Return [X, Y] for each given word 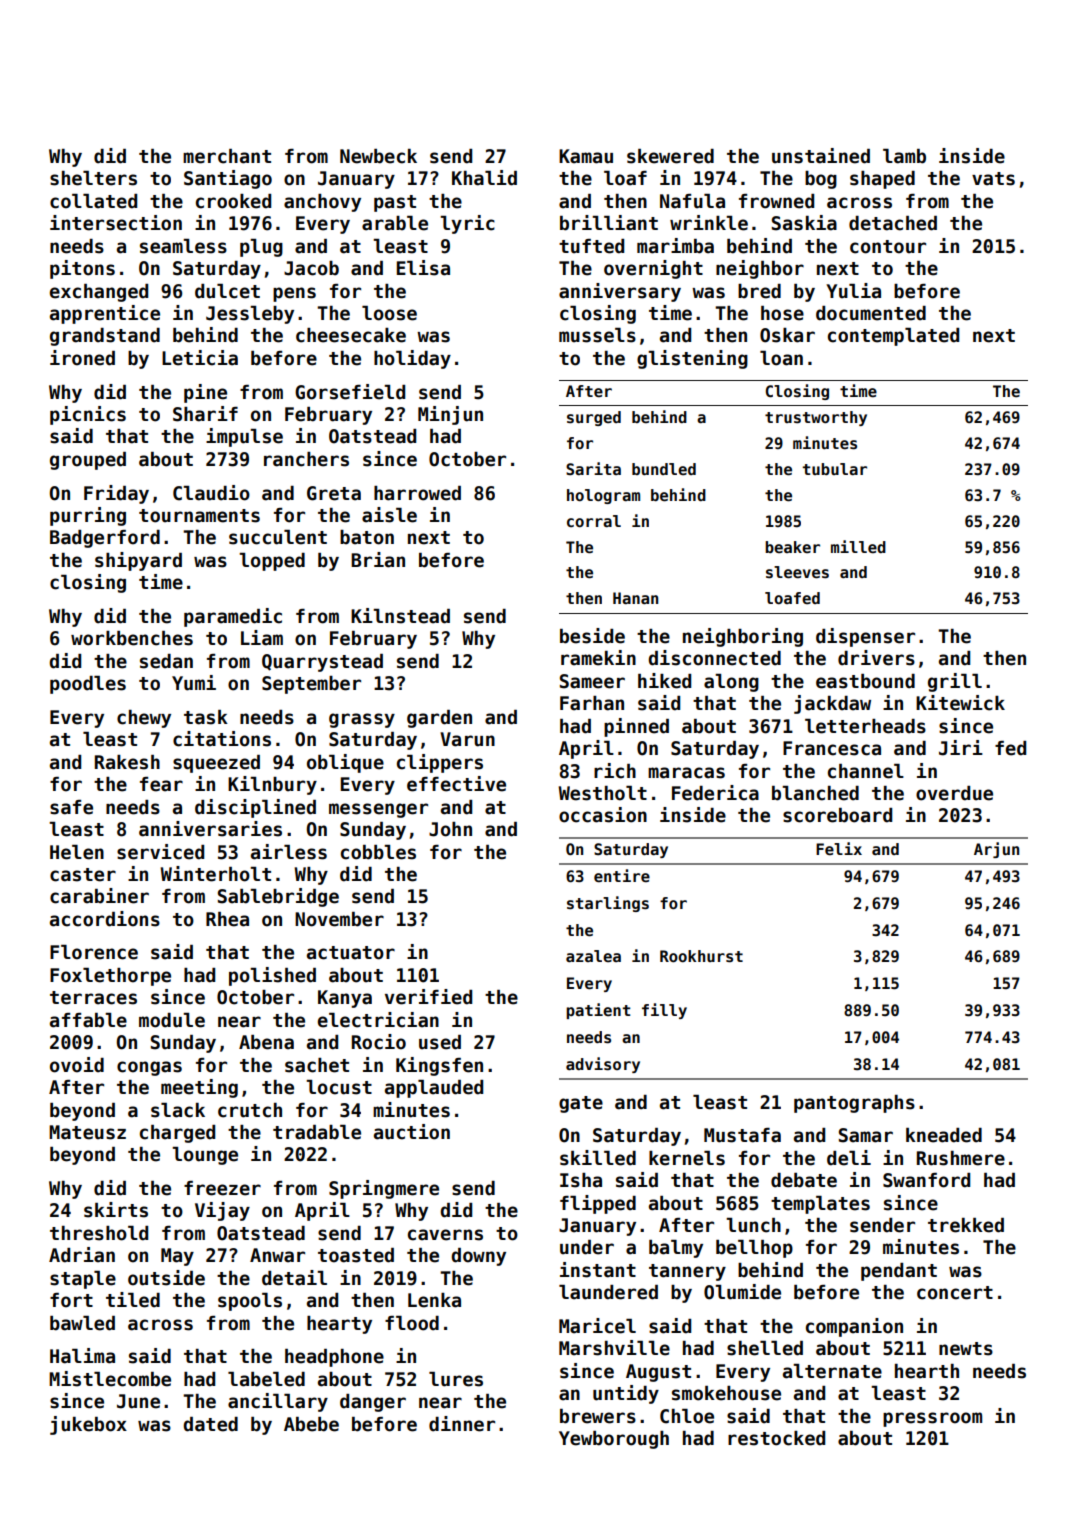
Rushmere [961, 1158]
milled [858, 547]
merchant [227, 156]
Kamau [586, 156]
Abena [266, 1042]
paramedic [233, 617]
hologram [603, 496]
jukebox [88, 1425]
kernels [687, 1158]
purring [88, 516]
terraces [93, 998]
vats [993, 179]
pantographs [854, 1104]
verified [428, 997]
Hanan [635, 598]
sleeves [797, 572]
